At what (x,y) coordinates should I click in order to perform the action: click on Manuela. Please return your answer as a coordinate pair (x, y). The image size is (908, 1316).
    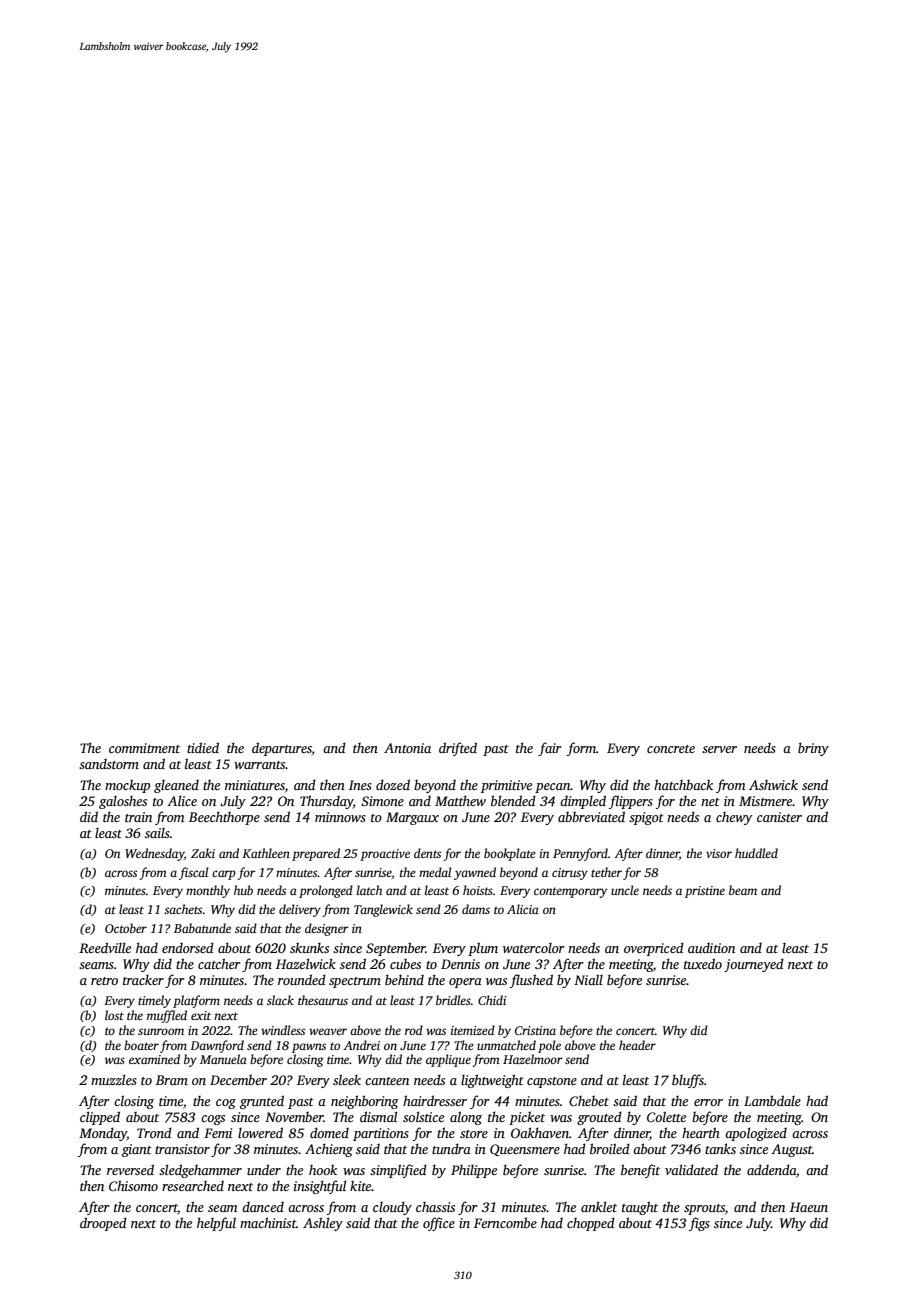
    Looking at the image, I should click on (223, 1059).
